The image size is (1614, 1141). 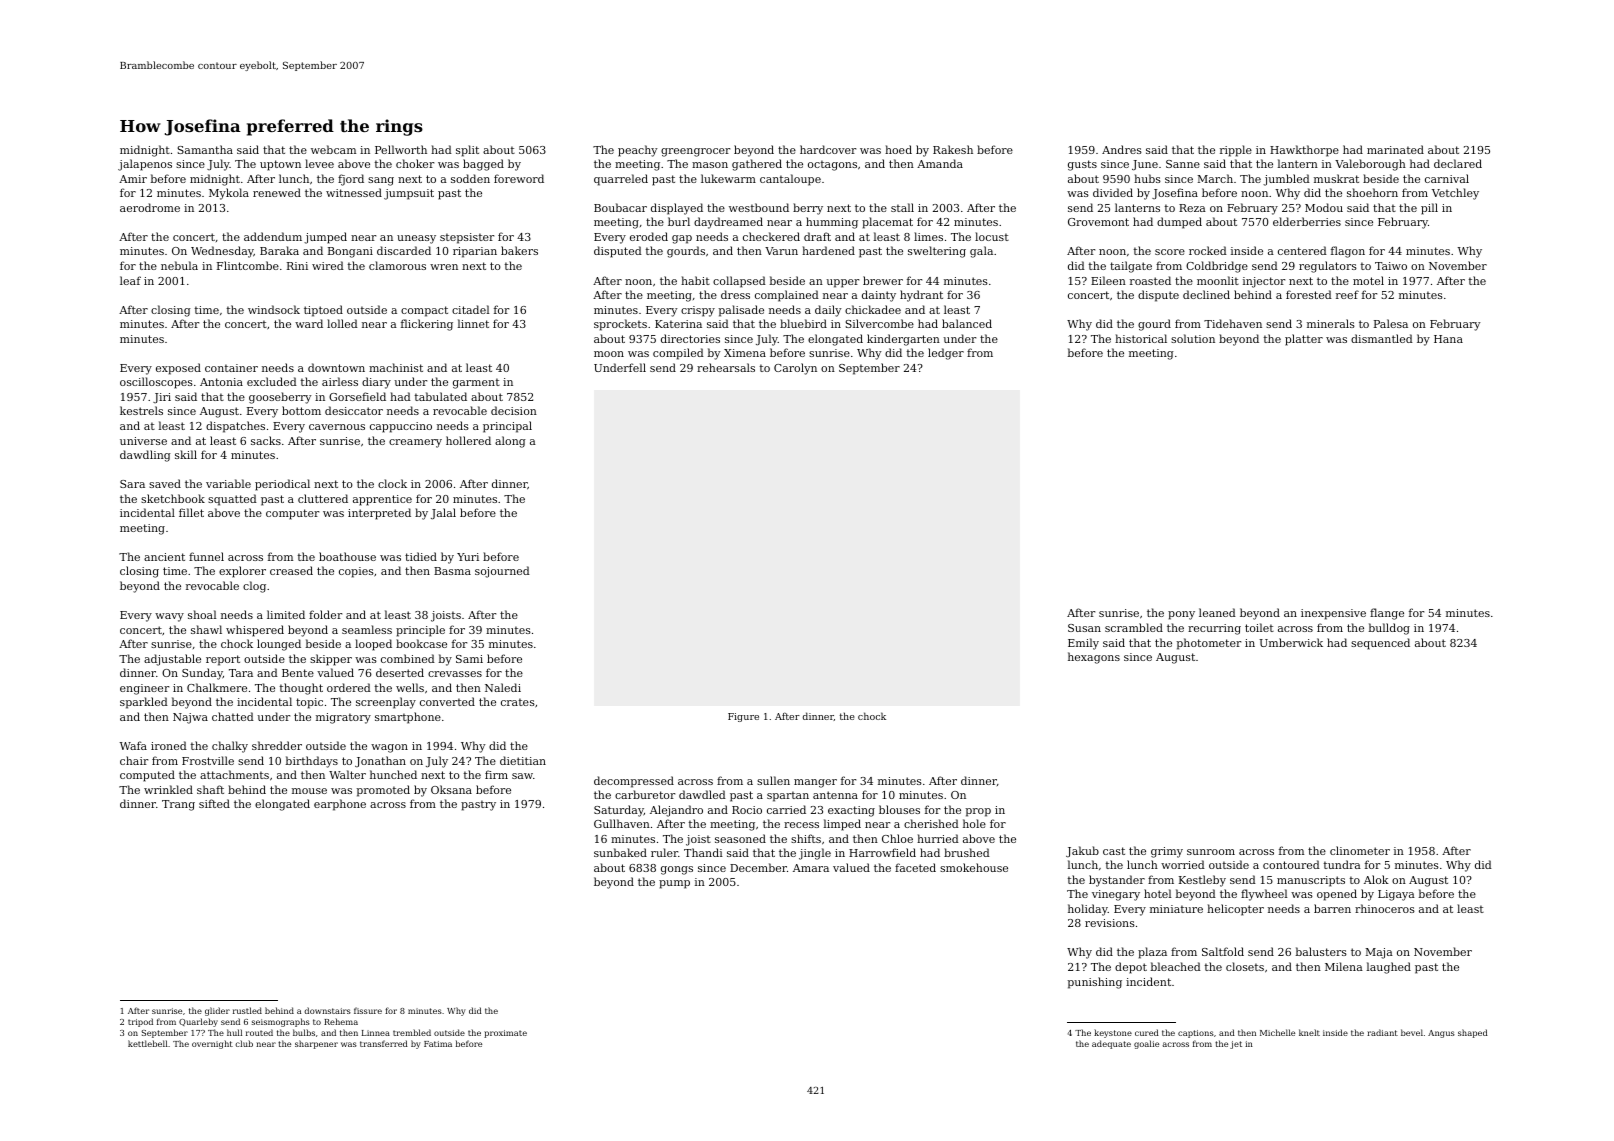 I want to click on Figure, so click(x=743, y=717).
